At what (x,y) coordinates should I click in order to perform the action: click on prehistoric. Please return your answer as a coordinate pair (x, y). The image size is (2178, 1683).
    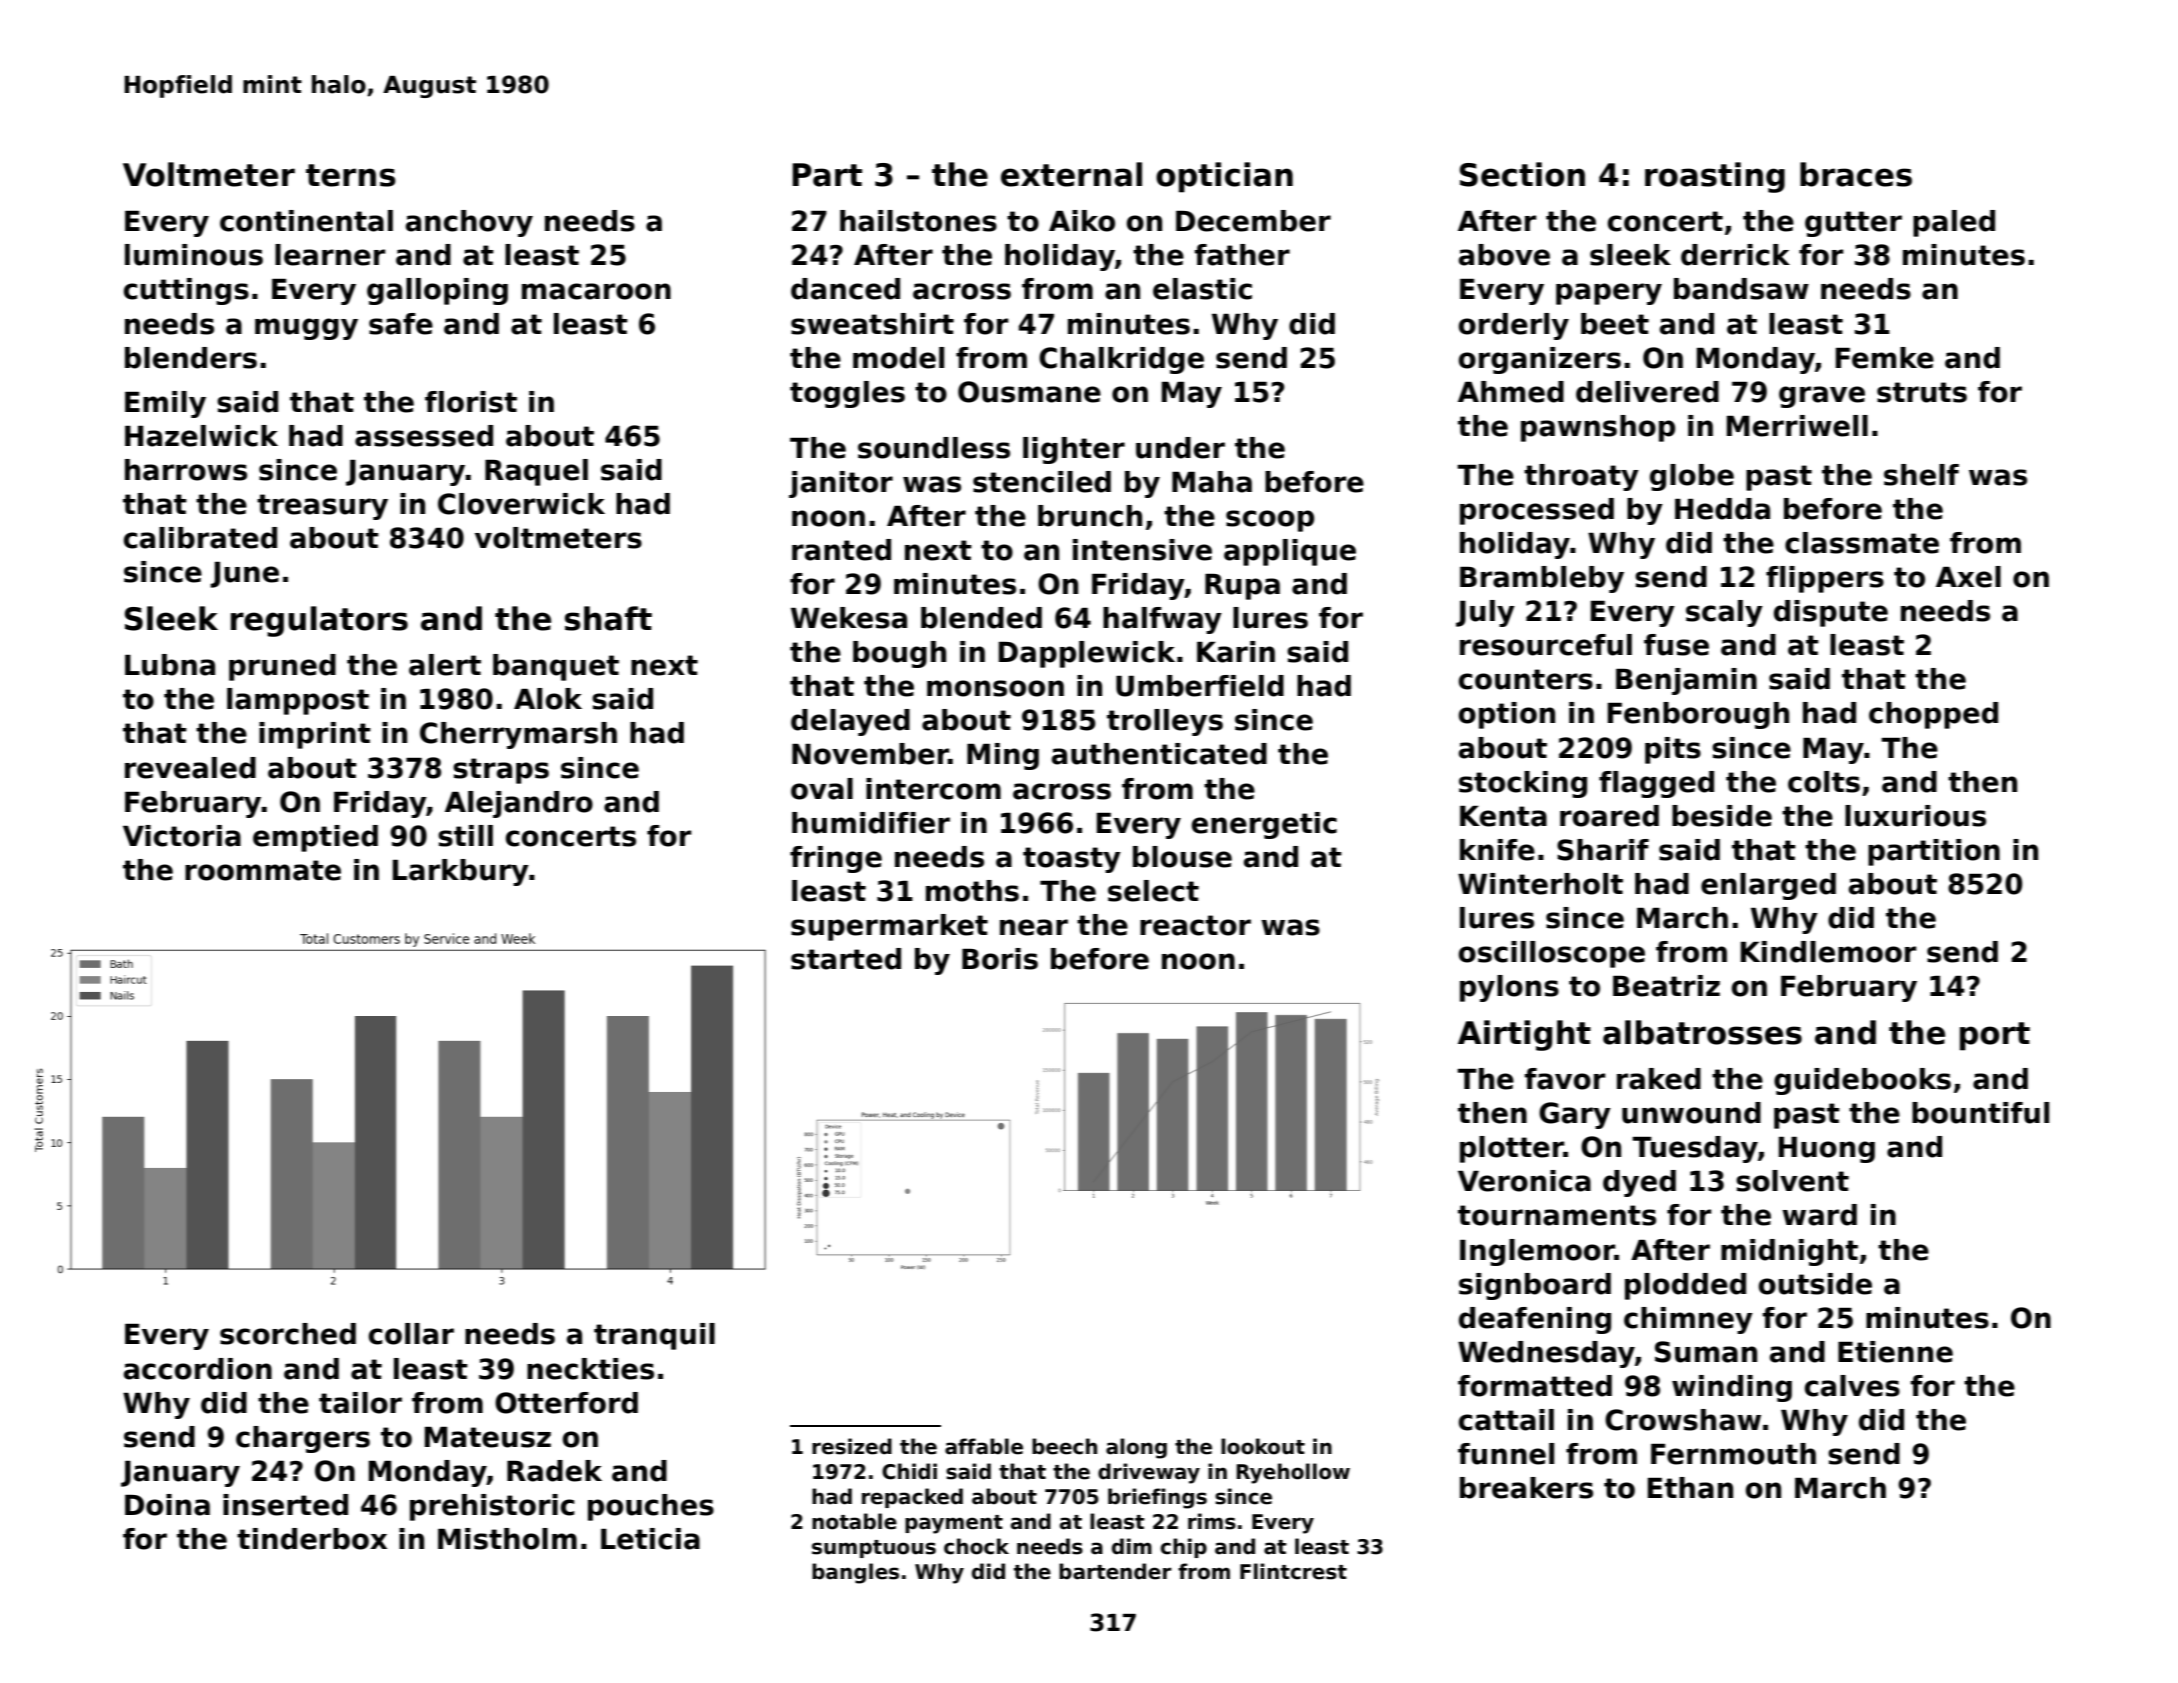
    Looking at the image, I should click on (492, 1507).
